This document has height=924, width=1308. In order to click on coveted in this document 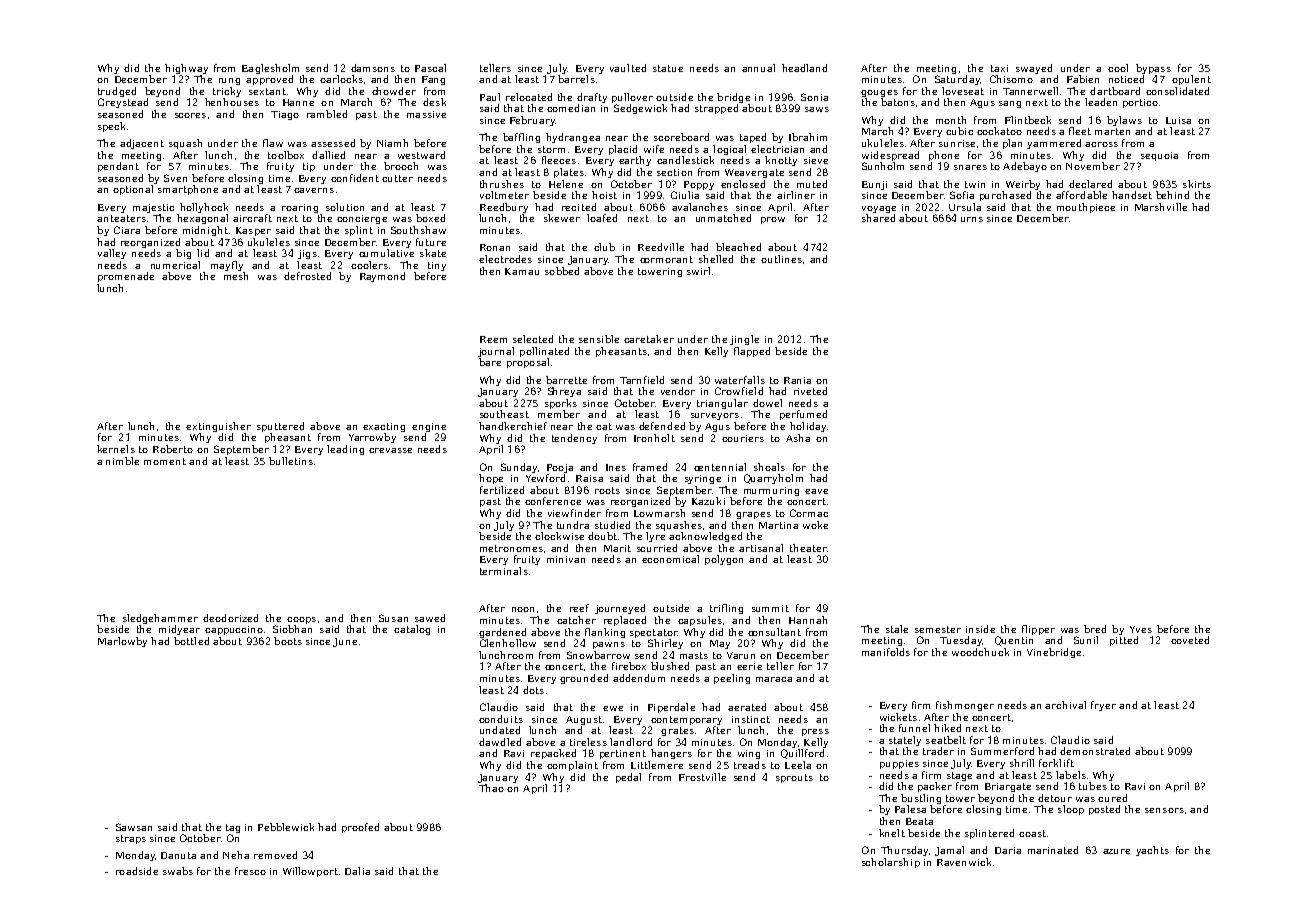, I will do `click(1190, 640)`.
